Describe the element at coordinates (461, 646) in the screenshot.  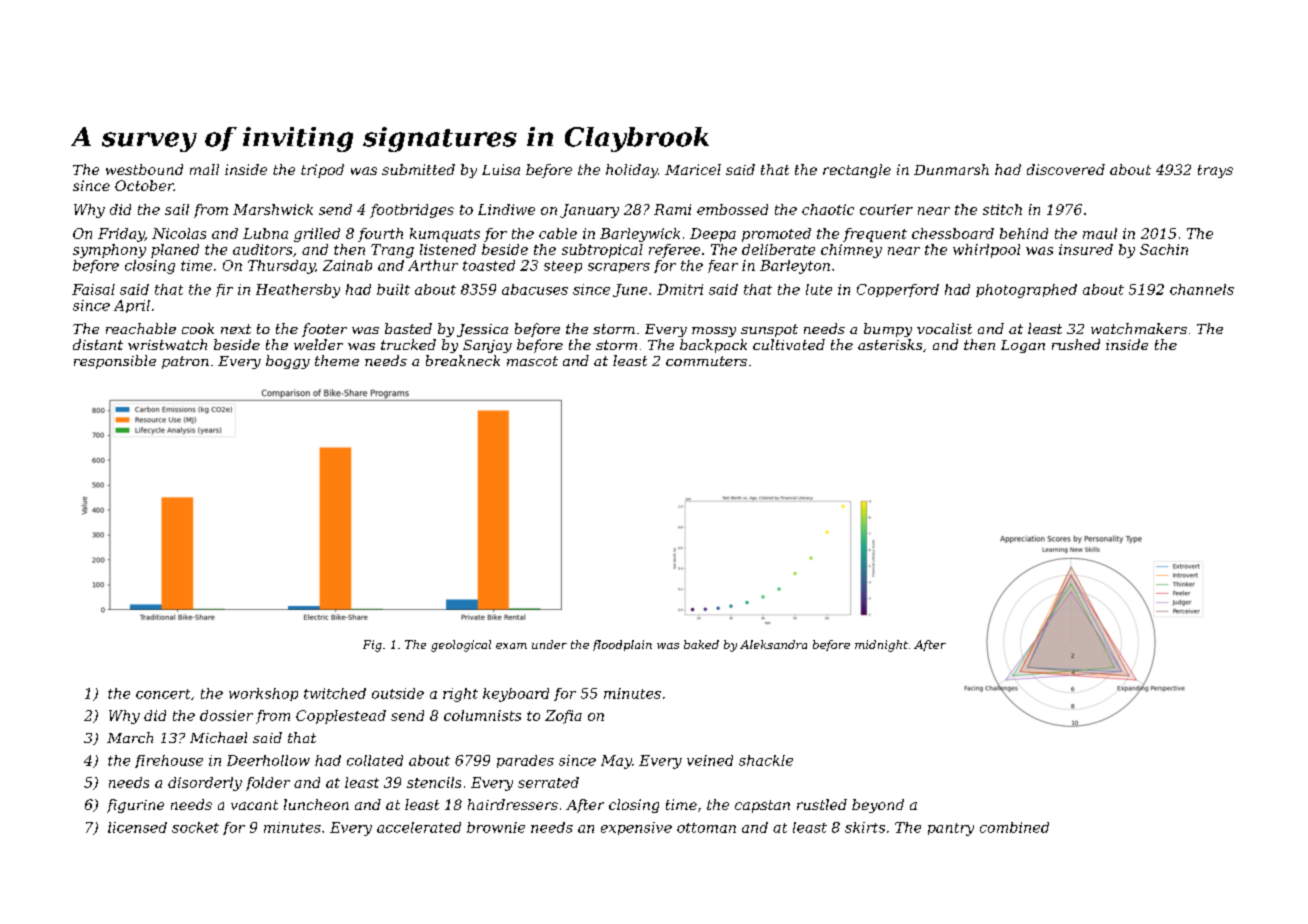
I see `geological` at that location.
